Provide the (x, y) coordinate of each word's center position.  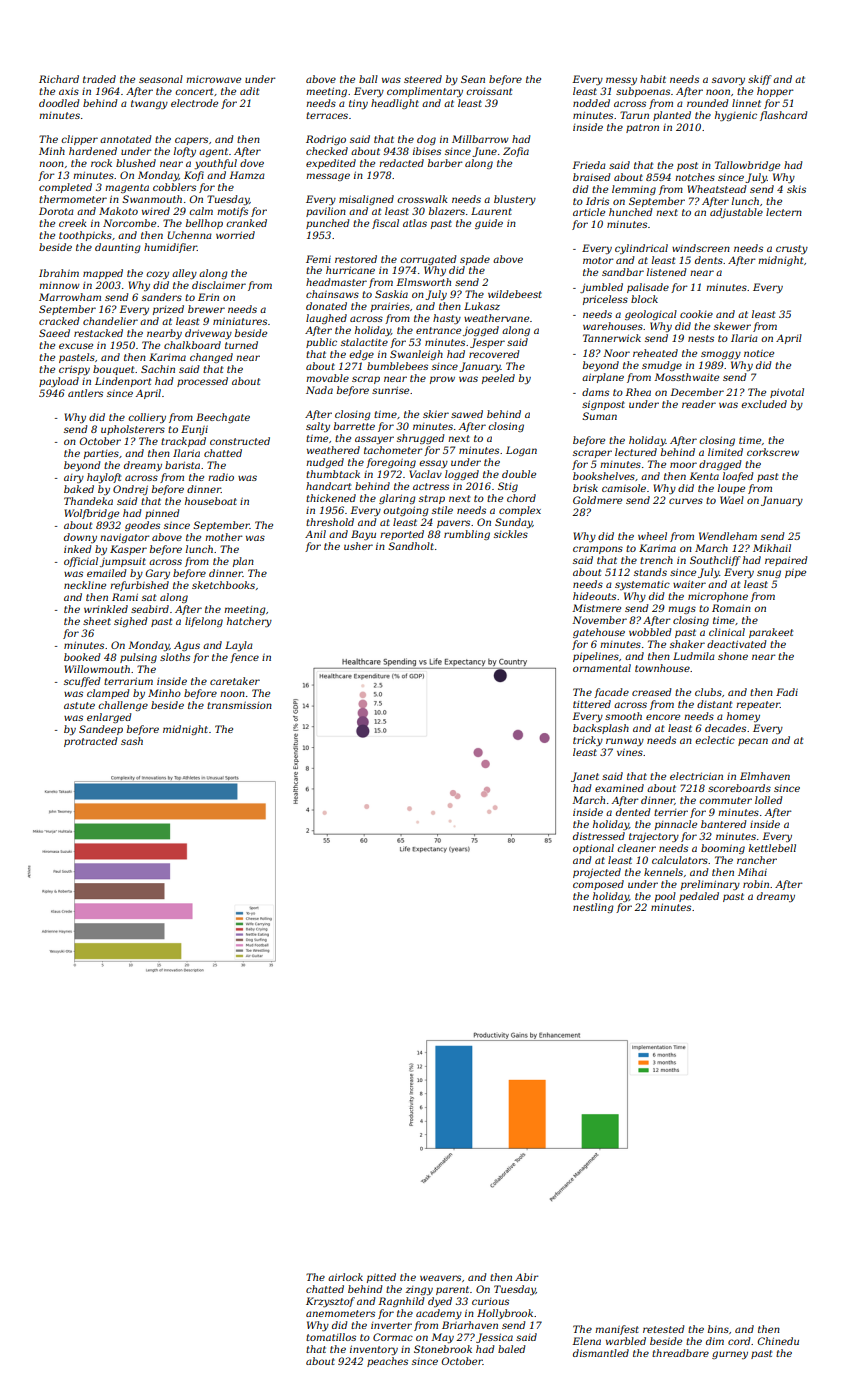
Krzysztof (330, 1302)
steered (423, 79)
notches (695, 177)
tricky (588, 741)
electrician (696, 776)
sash (132, 741)
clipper (79, 140)
